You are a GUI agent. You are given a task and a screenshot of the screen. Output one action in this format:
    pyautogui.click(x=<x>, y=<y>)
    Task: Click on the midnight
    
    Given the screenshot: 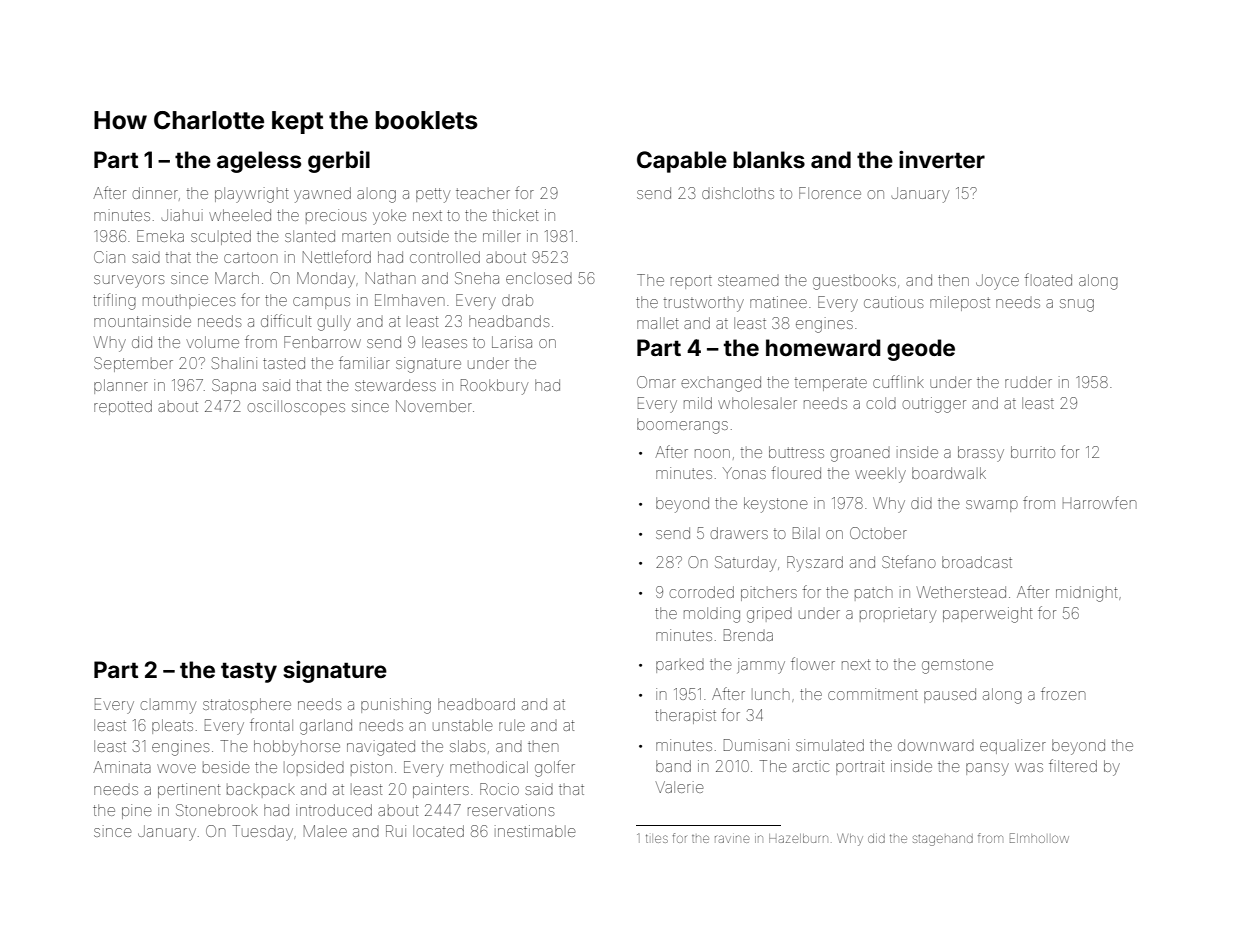 What is the action you would take?
    pyautogui.click(x=1087, y=594)
